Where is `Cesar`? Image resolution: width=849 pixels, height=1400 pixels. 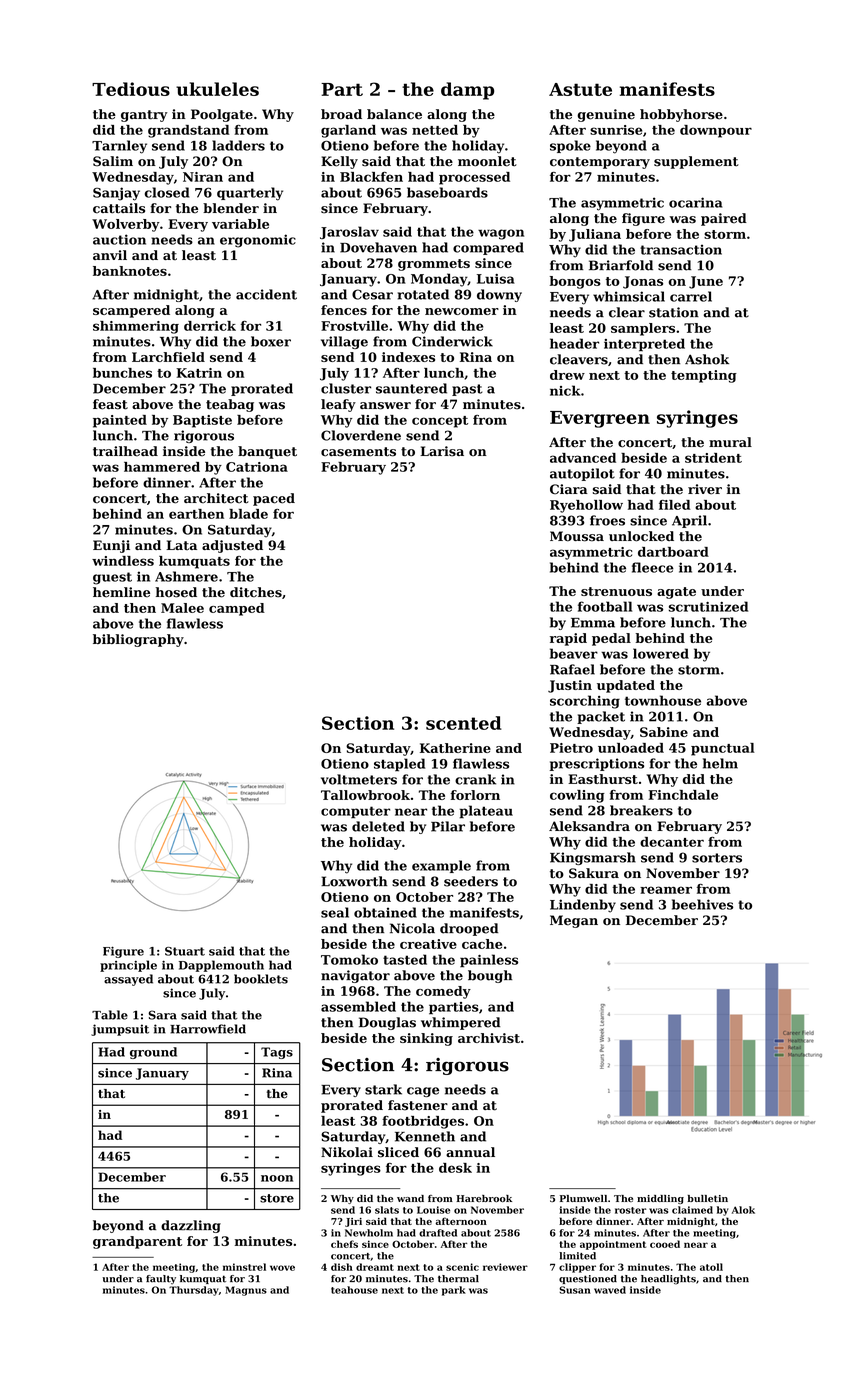 Cesar is located at coordinates (372, 294).
